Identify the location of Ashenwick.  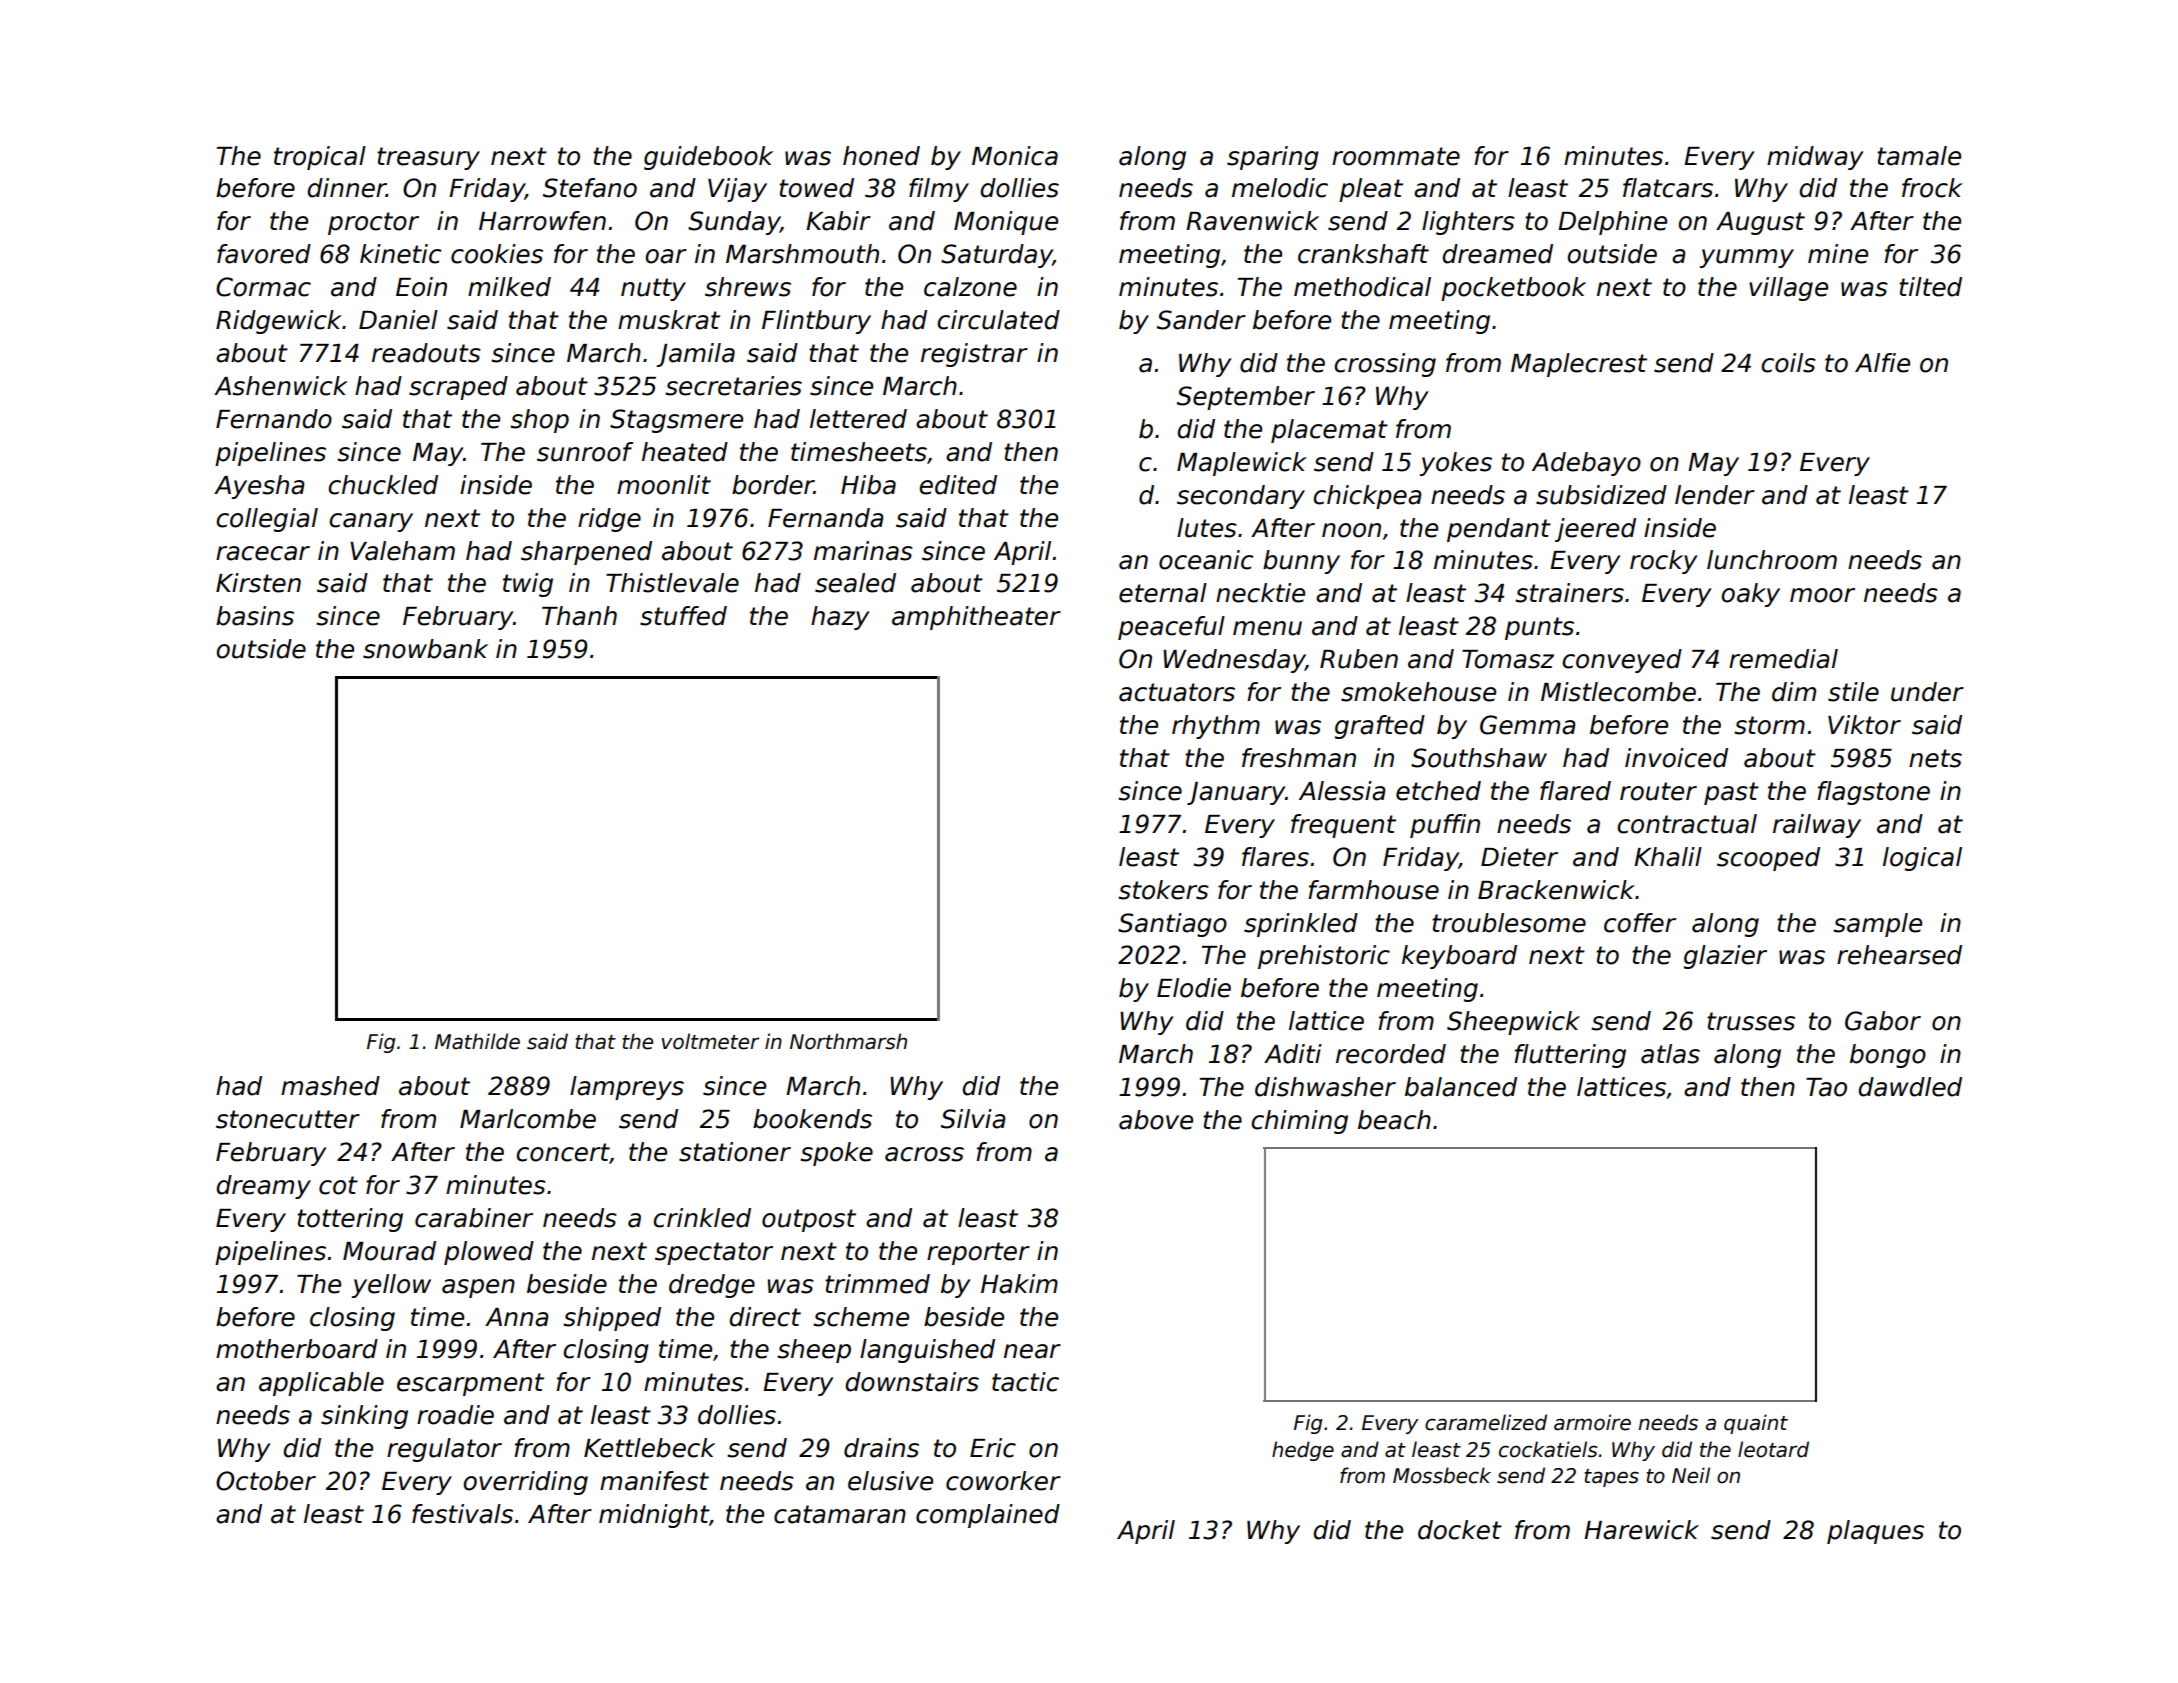
(281, 386).
